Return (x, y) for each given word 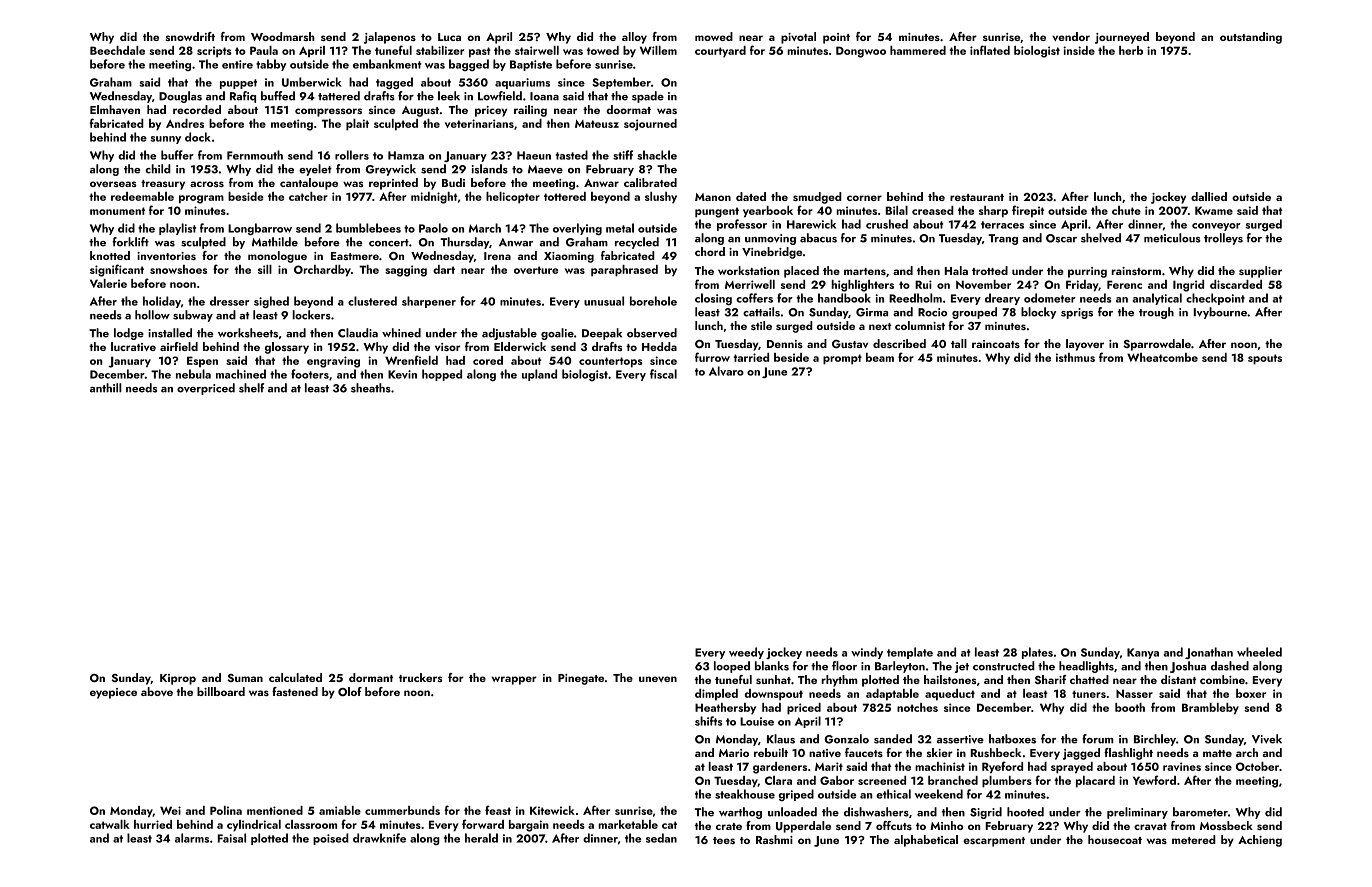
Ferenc (1124, 284)
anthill (106, 388)
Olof (350, 691)
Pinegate (581, 679)
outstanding (1251, 38)
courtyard (720, 51)
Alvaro (726, 371)
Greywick (391, 170)
